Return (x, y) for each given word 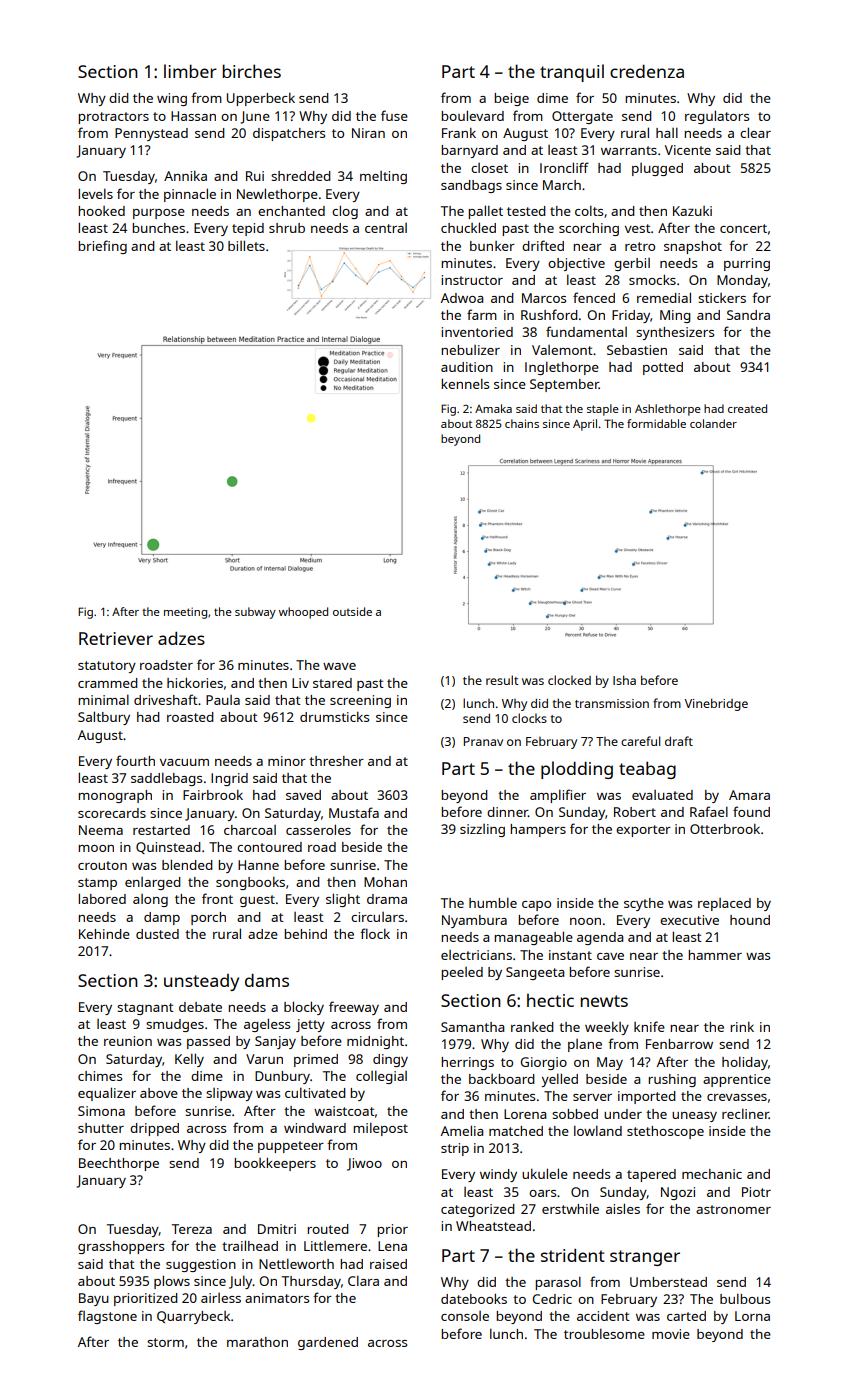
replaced (724, 904)
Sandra (748, 315)
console (465, 1316)
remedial (664, 297)
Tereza (192, 1229)
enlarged (153, 883)
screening (360, 701)
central (386, 228)
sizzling (482, 830)
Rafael (709, 811)
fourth (135, 760)
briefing (102, 247)
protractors (113, 118)
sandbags (471, 186)
